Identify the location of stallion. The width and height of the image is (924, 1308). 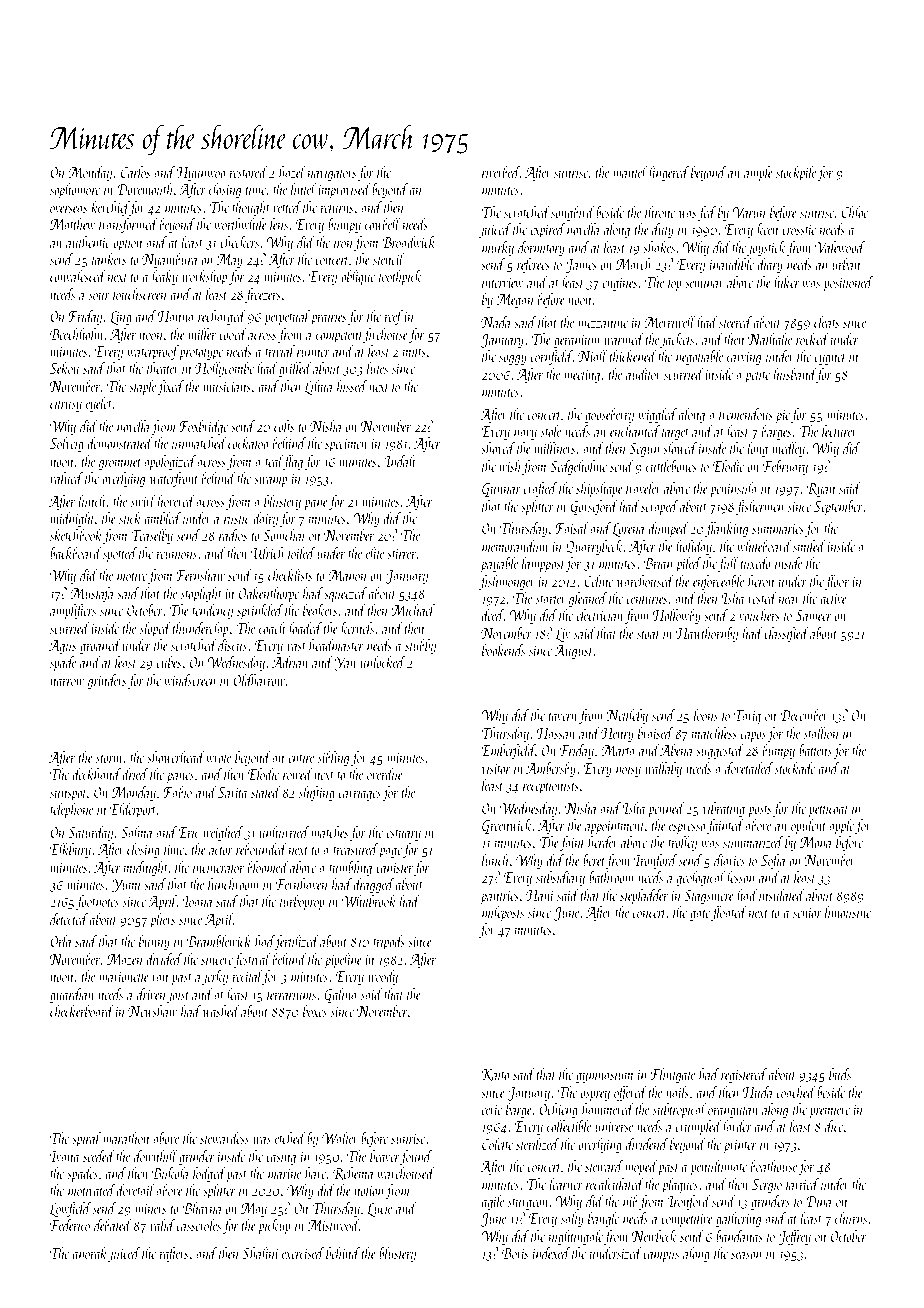
(821, 733).
